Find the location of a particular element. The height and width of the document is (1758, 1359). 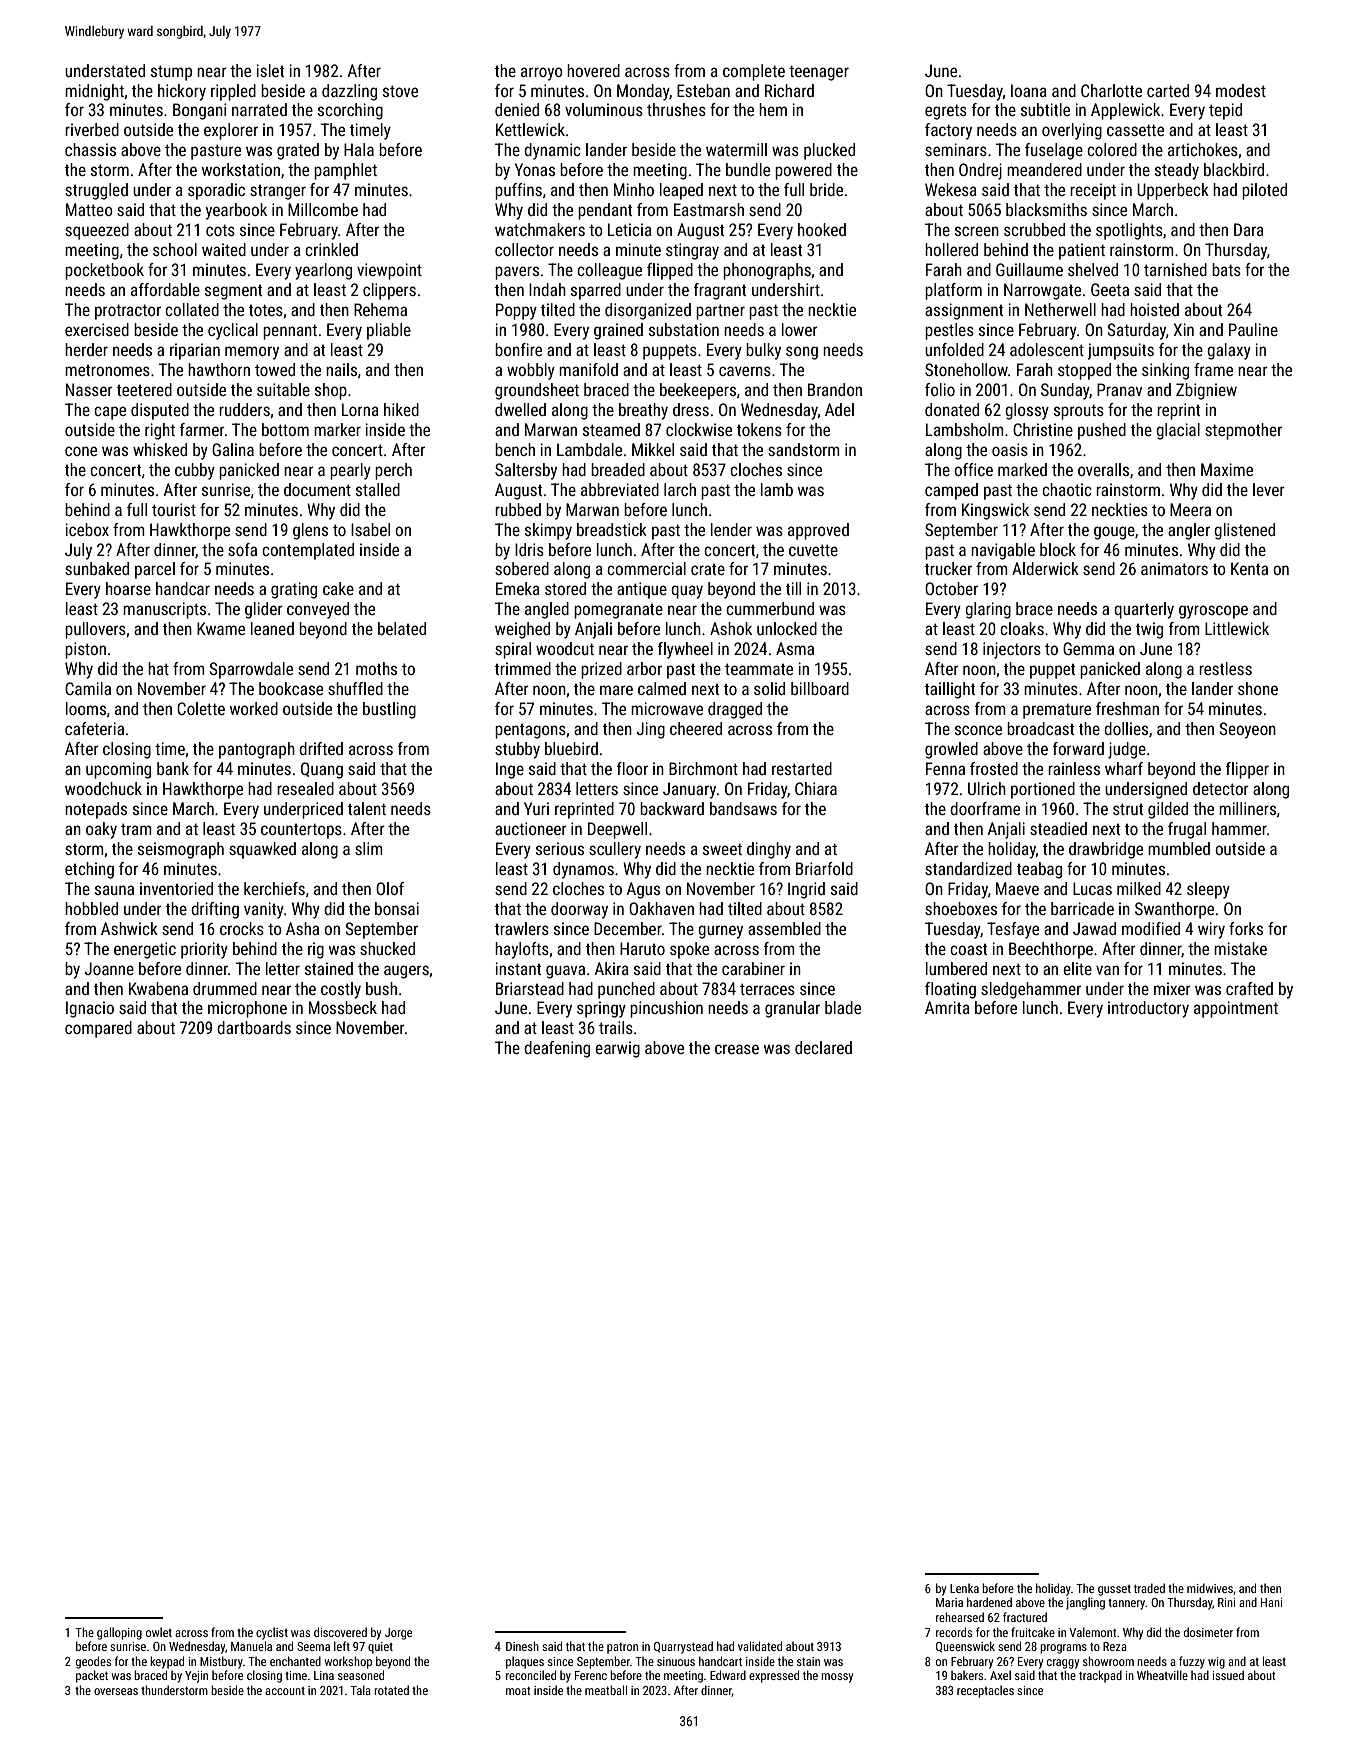

guava is located at coordinates (565, 972).
